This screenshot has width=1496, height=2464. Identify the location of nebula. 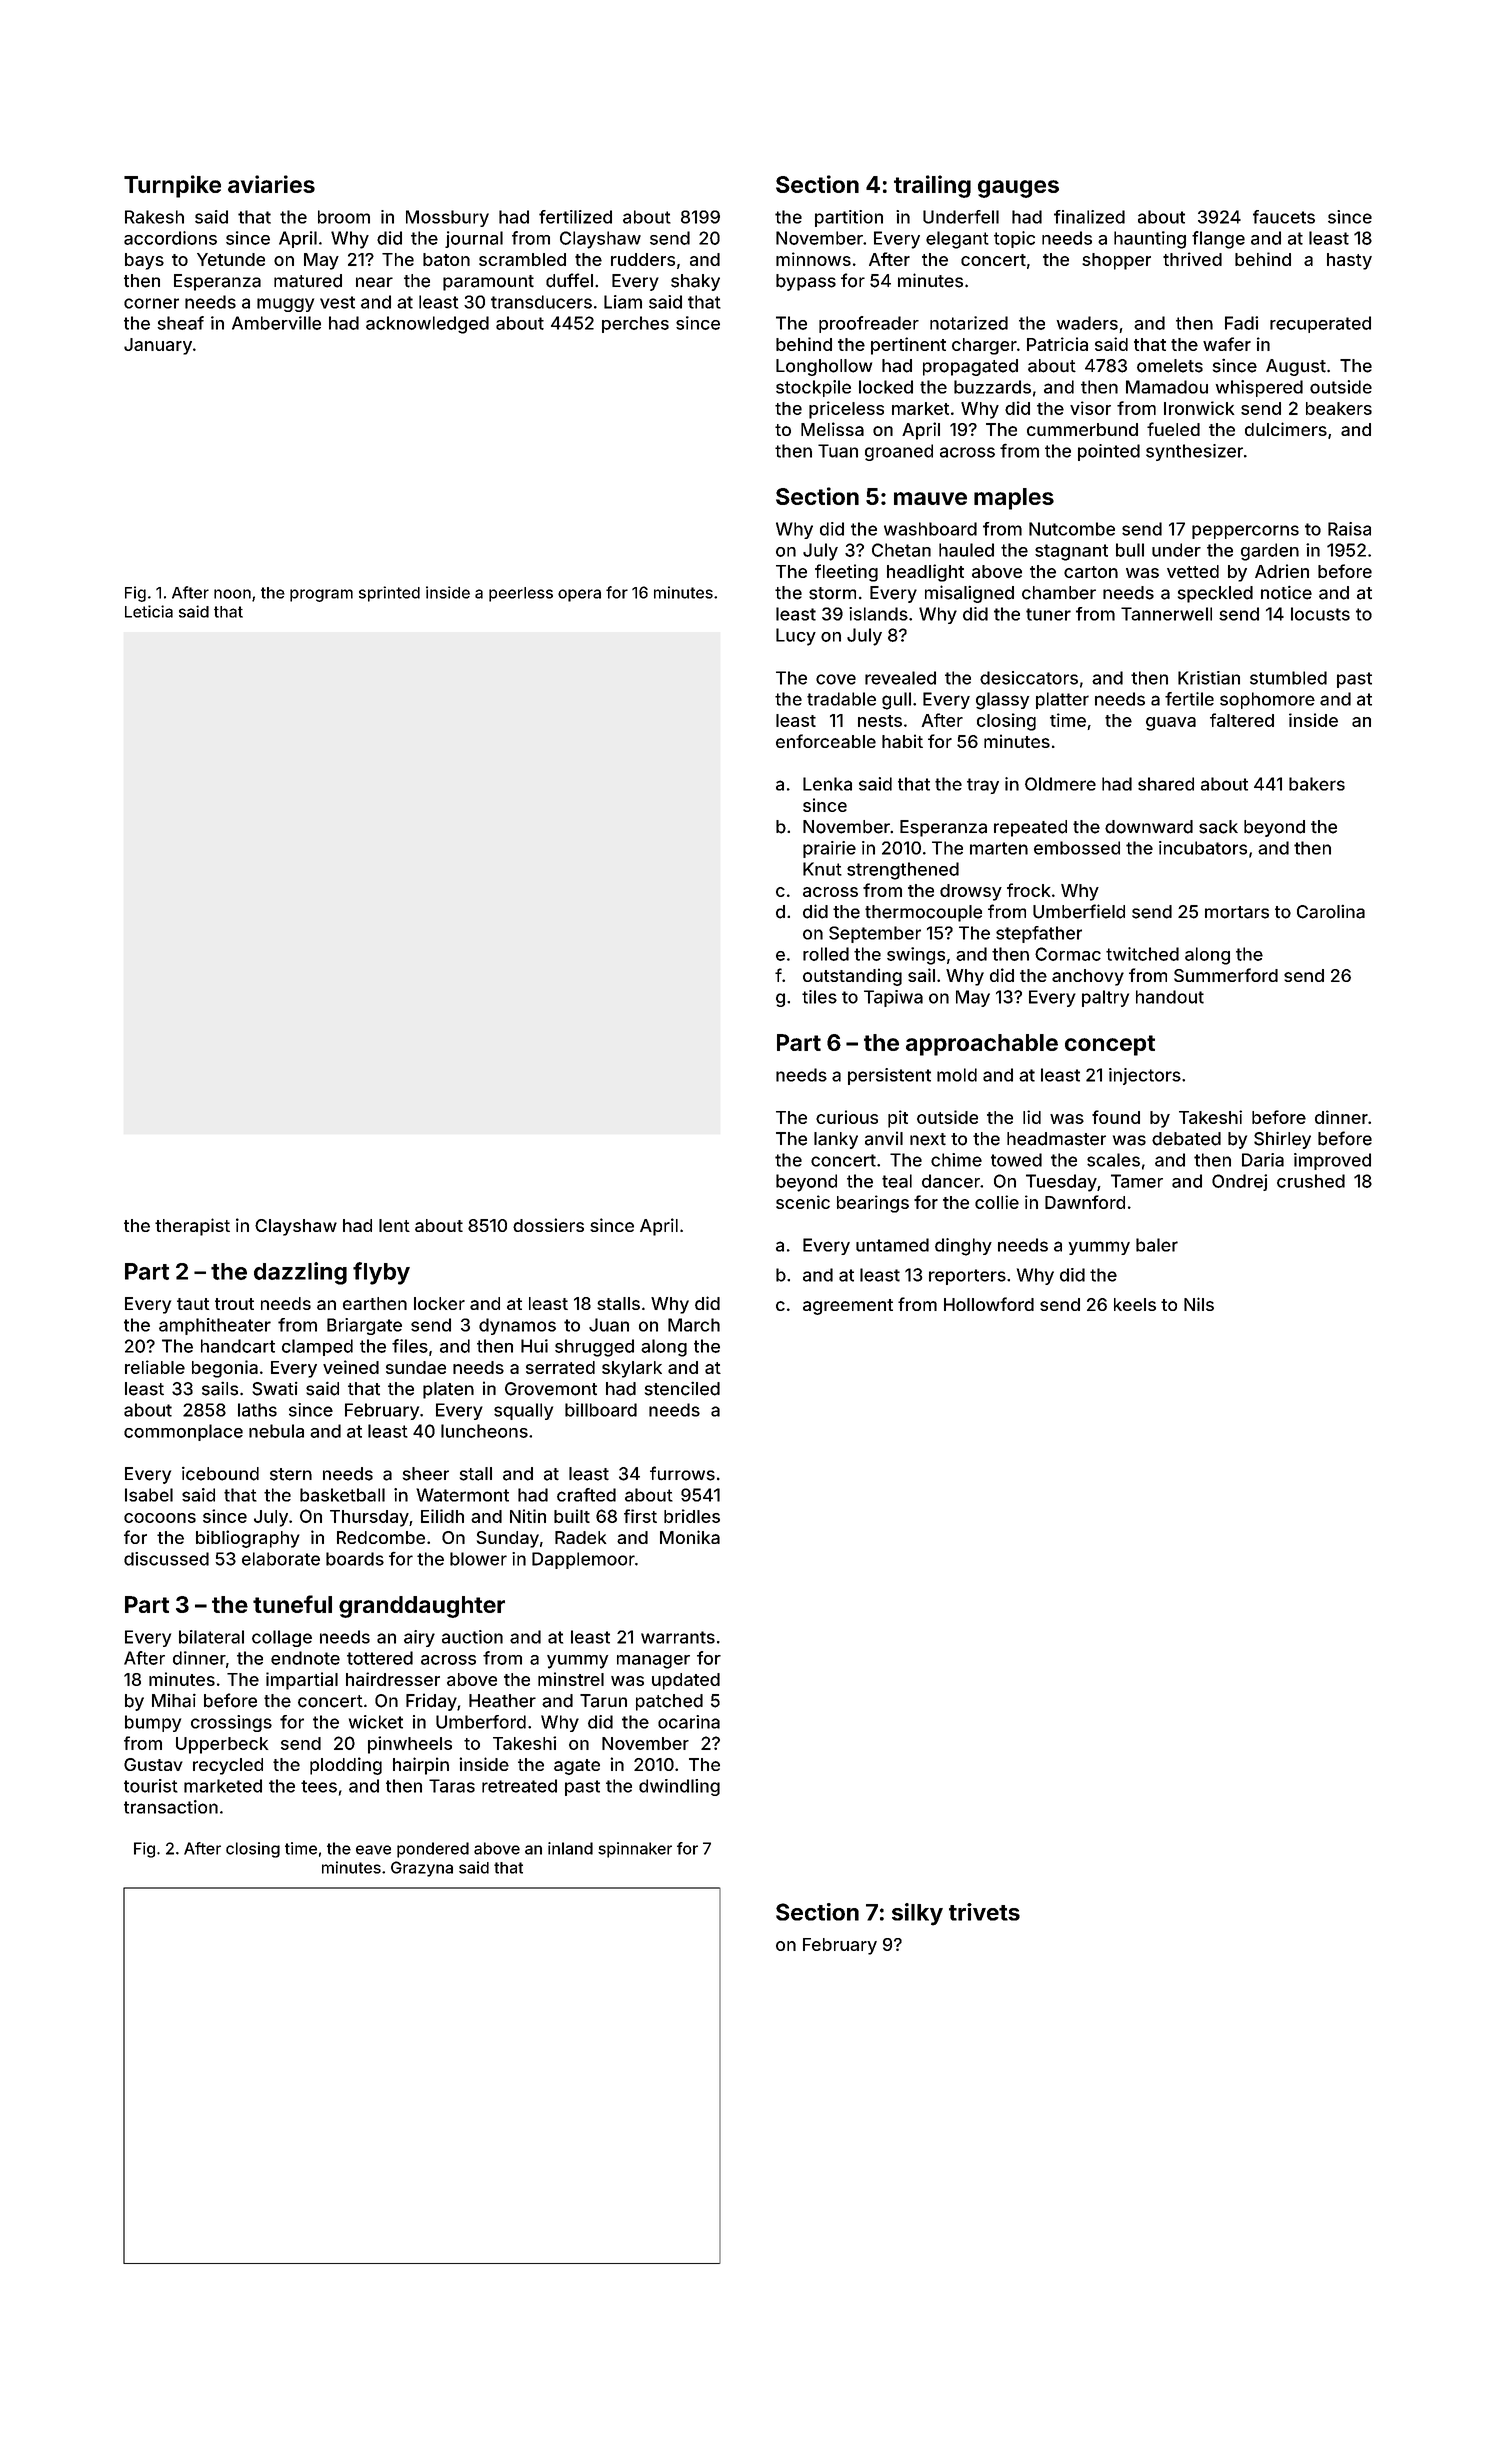
(276, 1431).
